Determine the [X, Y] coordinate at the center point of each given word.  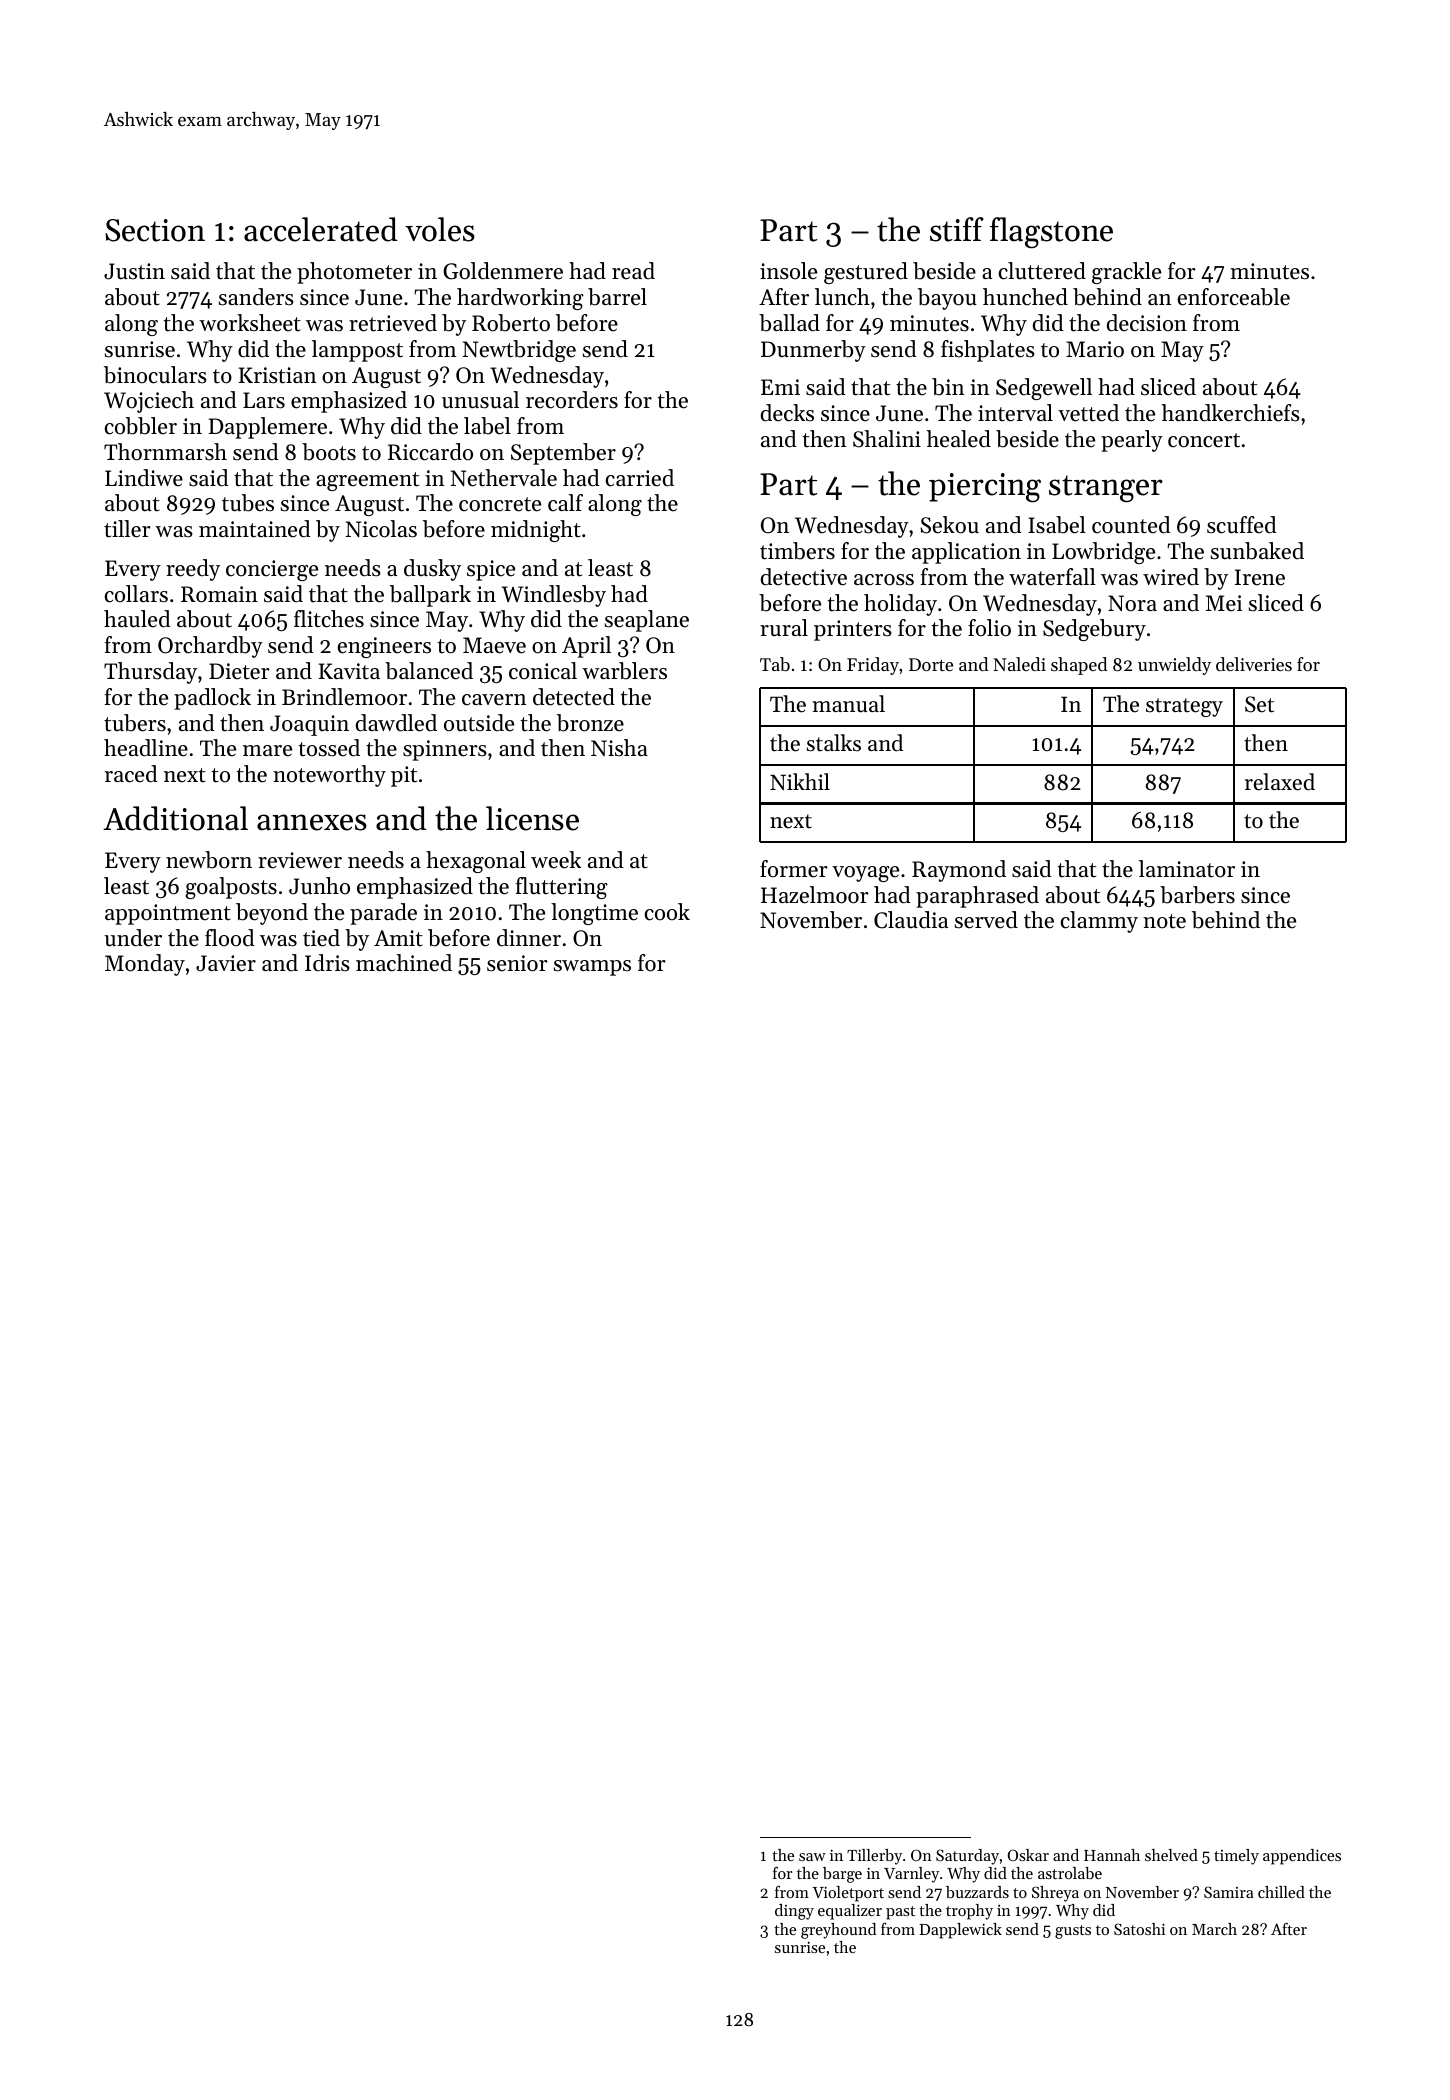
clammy [1099, 922]
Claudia [911, 920]
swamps [592, 968]
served [986, 920]
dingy [794, 1912]
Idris [327, 963]
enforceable [1234, 297]
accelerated [321, 229]
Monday [145, 965]
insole [788, 271]
